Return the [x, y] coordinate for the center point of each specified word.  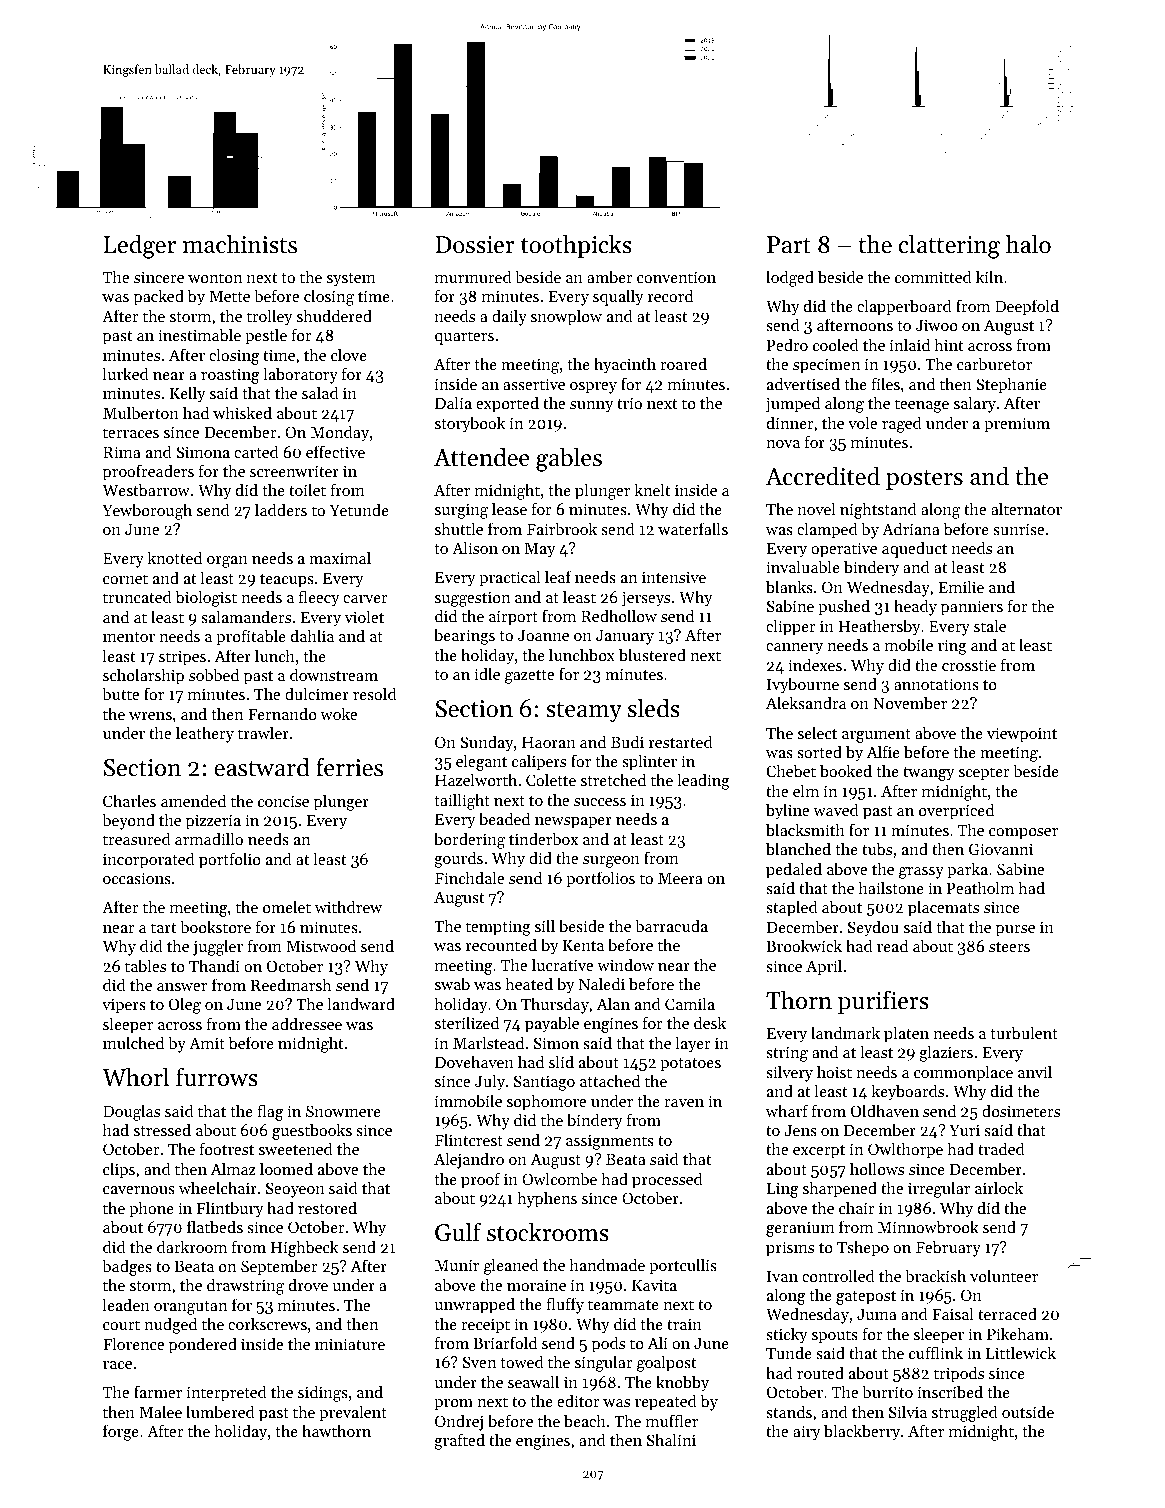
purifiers [883, 1002]
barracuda [671, 925]
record [670, 295]
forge [121, 1432]
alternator [1026, 508]
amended [193, 800]
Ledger [140, 246]
